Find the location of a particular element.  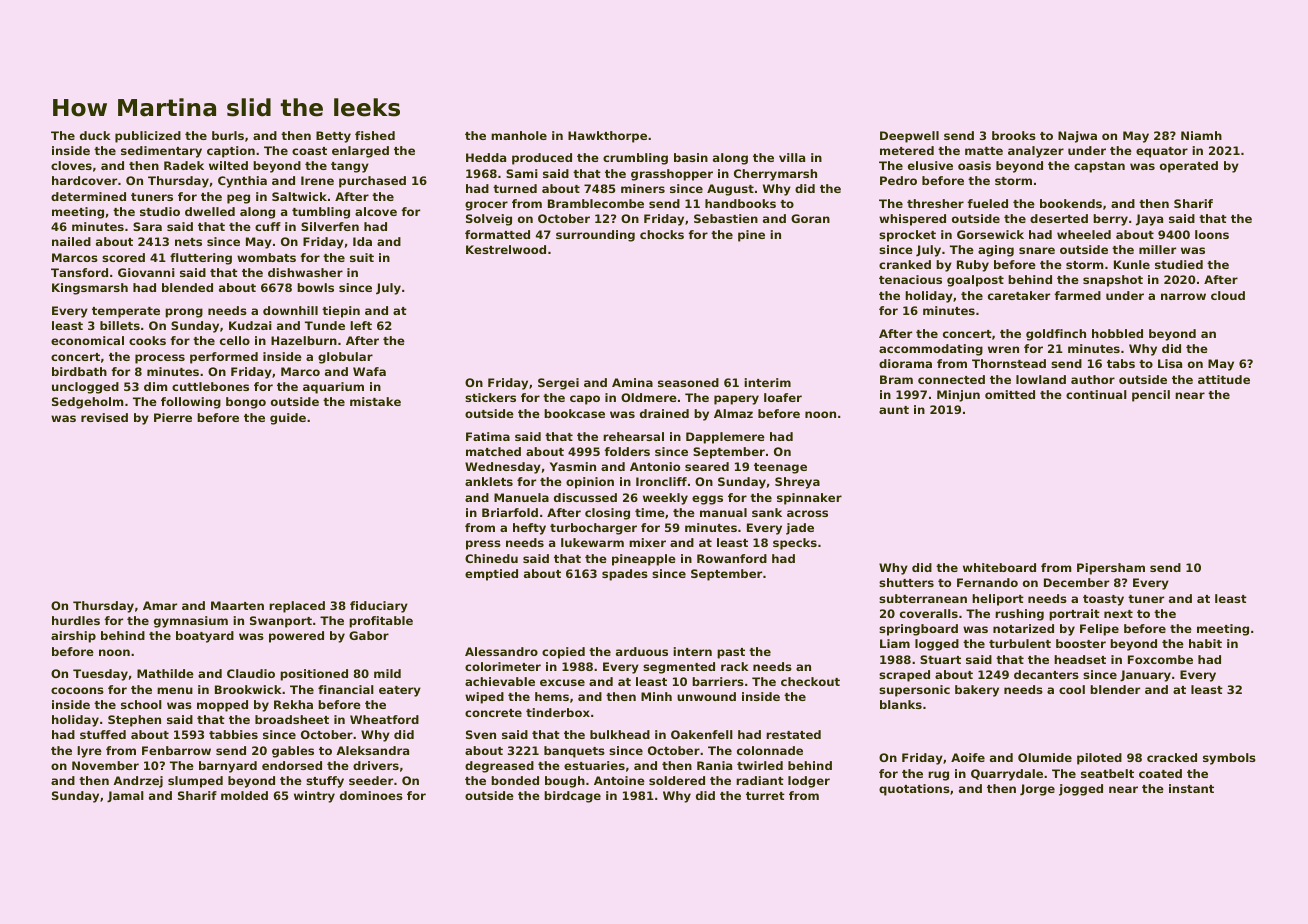

chocks is located at coordinates (662, 234).
